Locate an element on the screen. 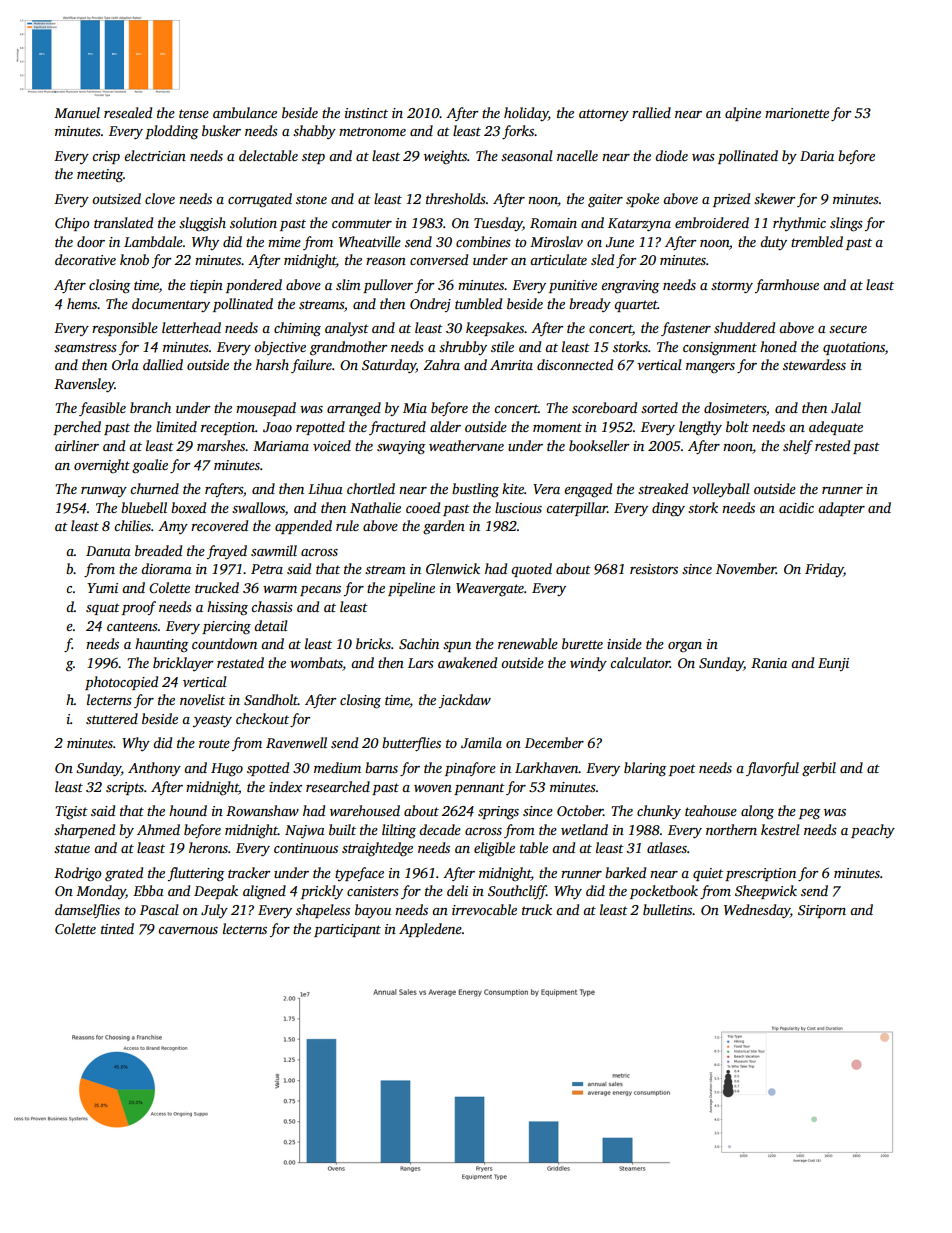 The height and width of the screenshot is (1233, 952). ambulance is located at coordinates (245, 112).
